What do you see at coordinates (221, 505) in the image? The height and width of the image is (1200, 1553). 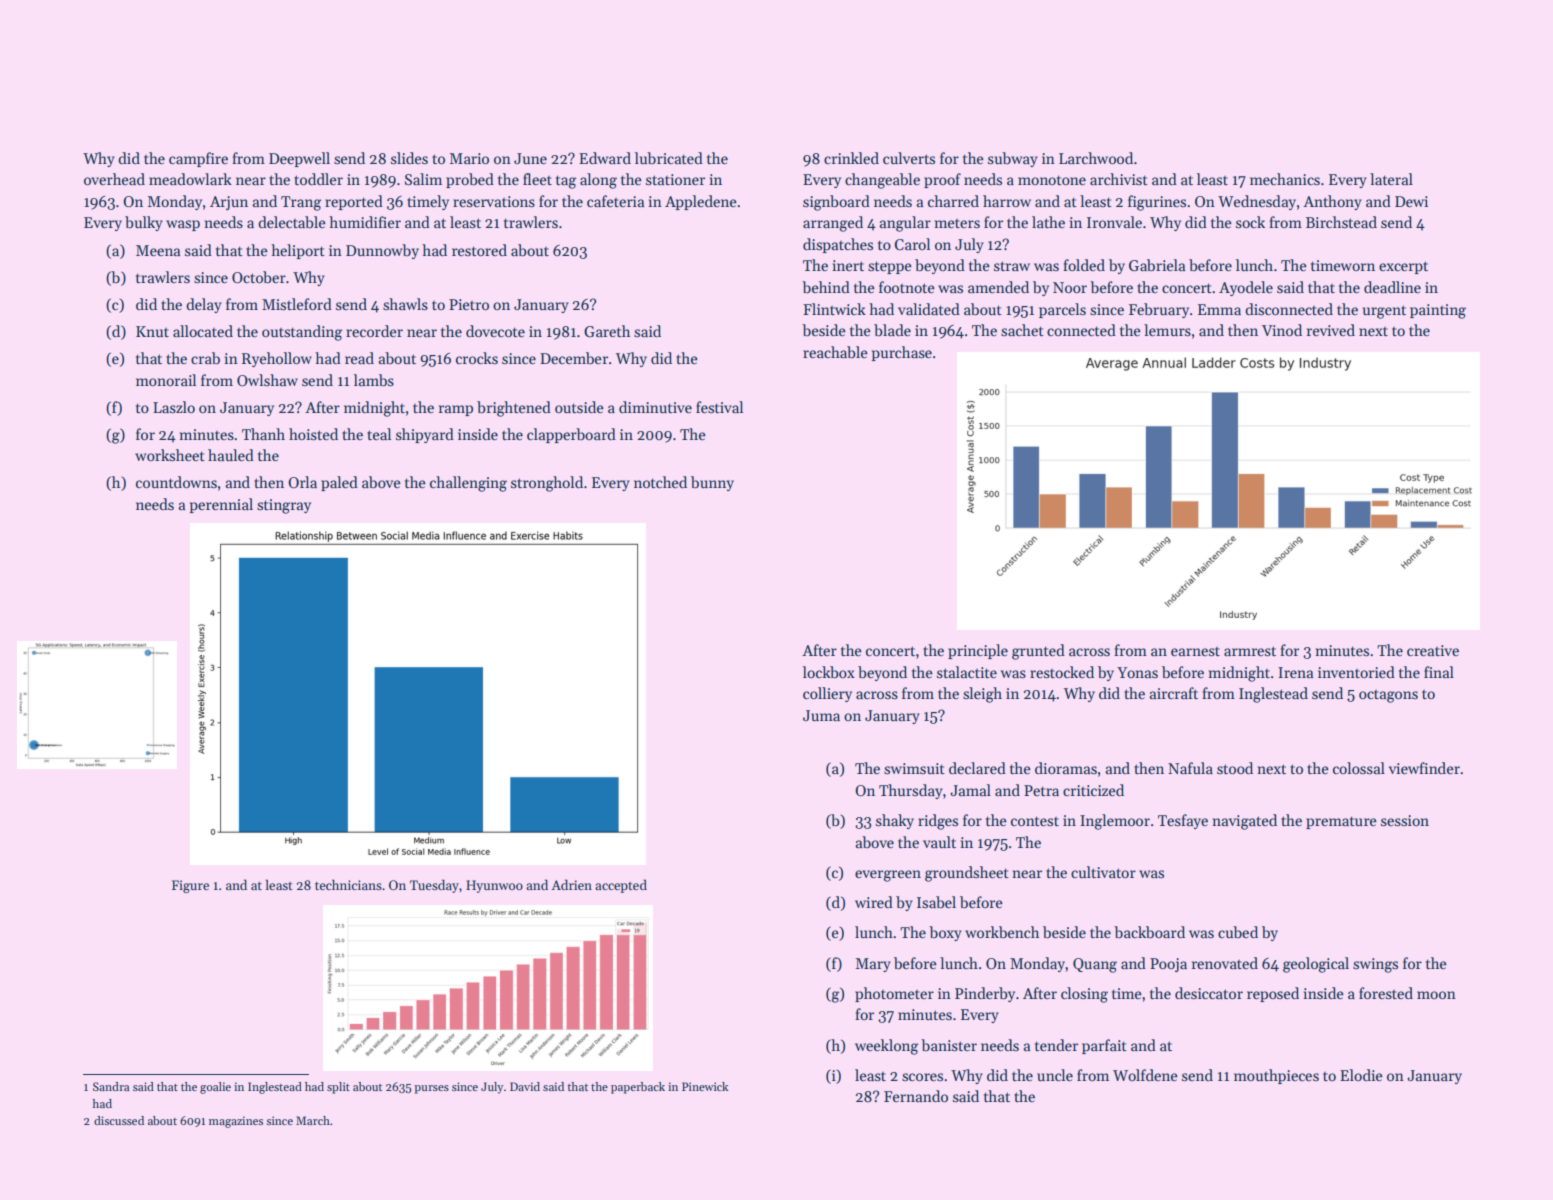 I see `perennial` at bounding box center [221, 505].
